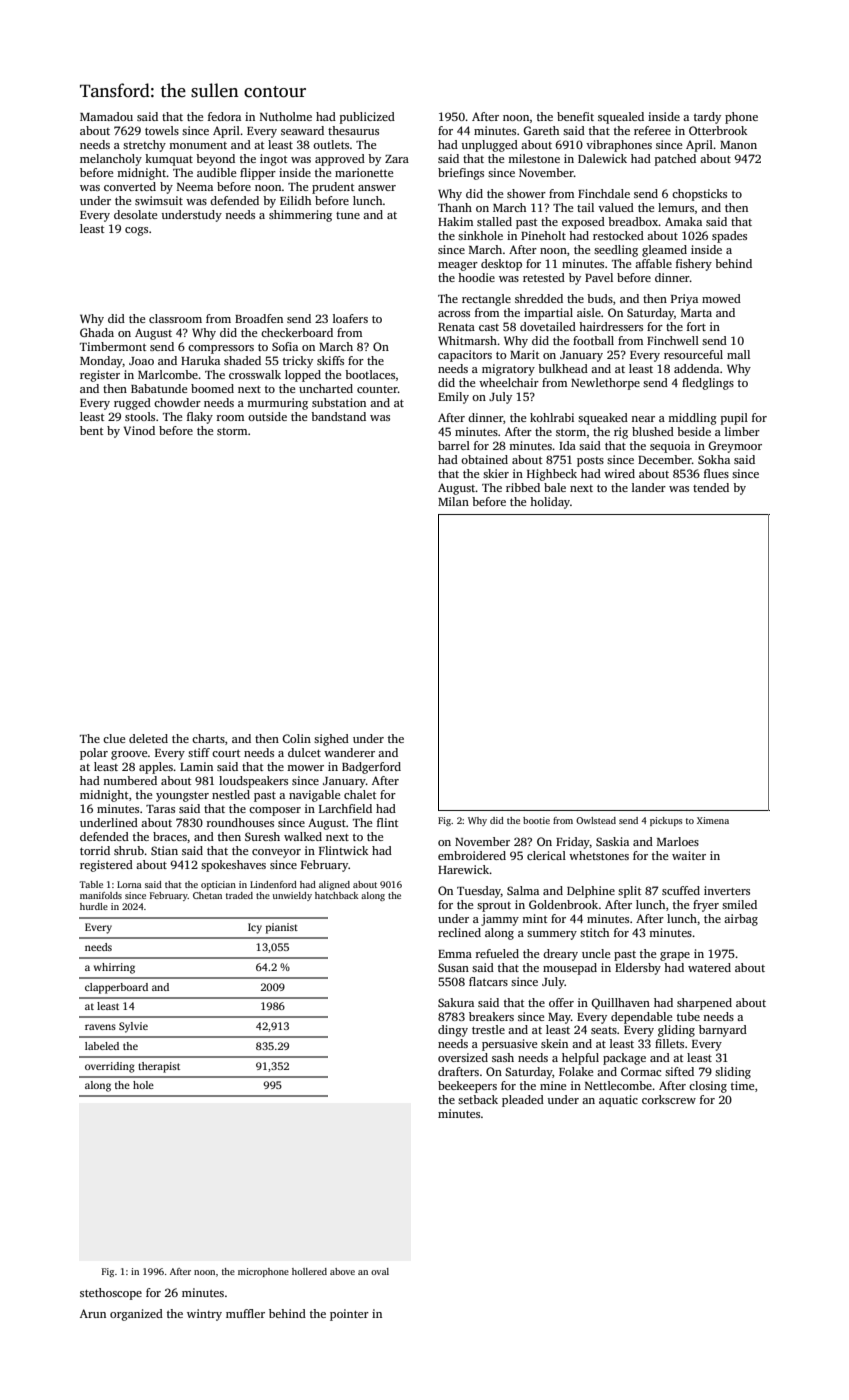 This document has height=1400, width=849. Describe the element at coordinates (500, 920) in the document. I see `jammy` at that location.
